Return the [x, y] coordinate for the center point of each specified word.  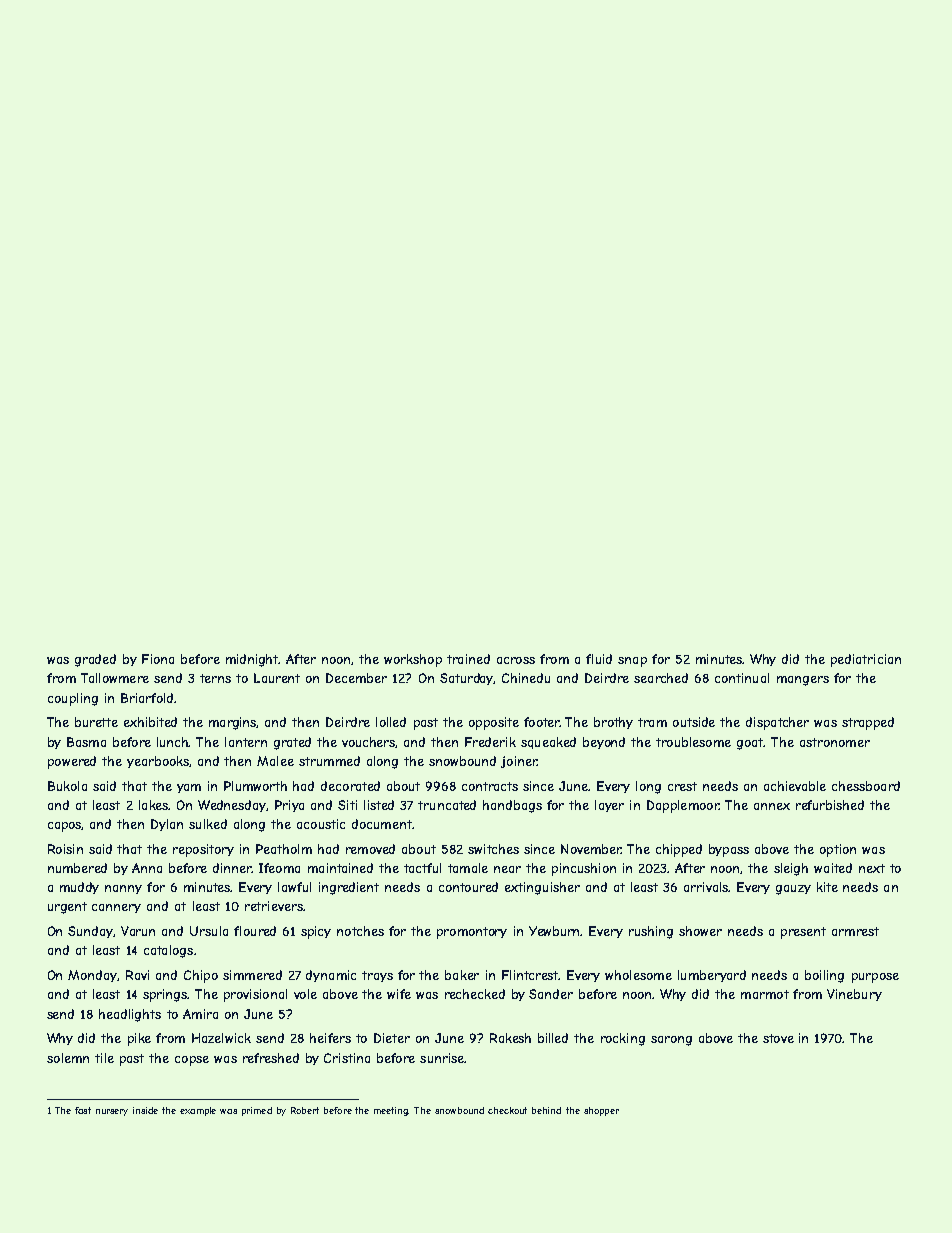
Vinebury [854, 995]
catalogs [168, 951]
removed [370, 849]
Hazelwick [221, 1038]
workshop [413, 660]
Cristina [347, 1058]
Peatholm [284, 849]
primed [257, 1111]
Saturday [467, 679]
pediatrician [866, 660]
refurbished [830, 805]
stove [778, 1038]
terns [215, 678]
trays [377, 976]
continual [742, 678]
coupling [73, 699]
